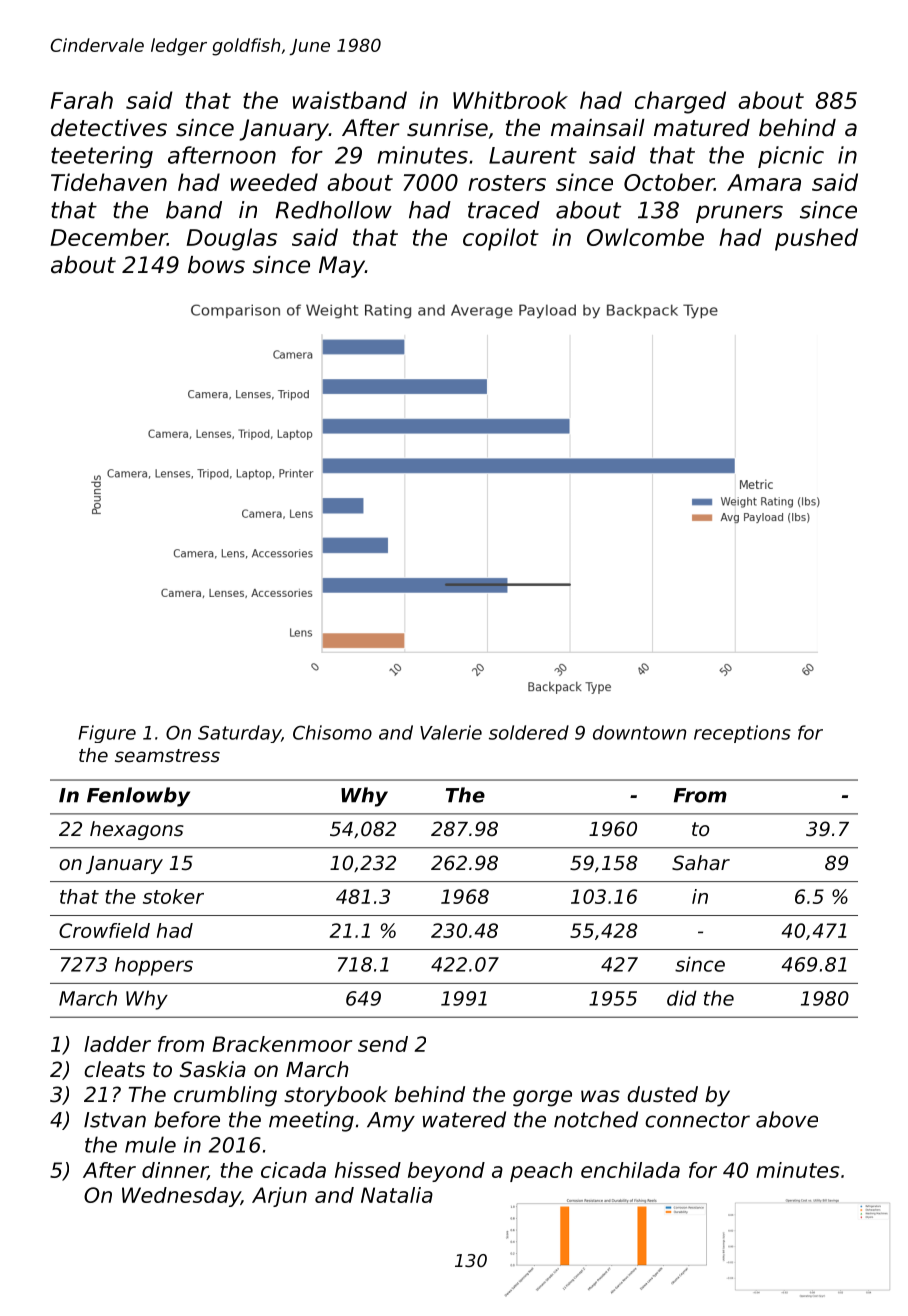  What do you see at coordinates (680, 102) in the document?
I see `charged` at bounding box center [680, 102].
